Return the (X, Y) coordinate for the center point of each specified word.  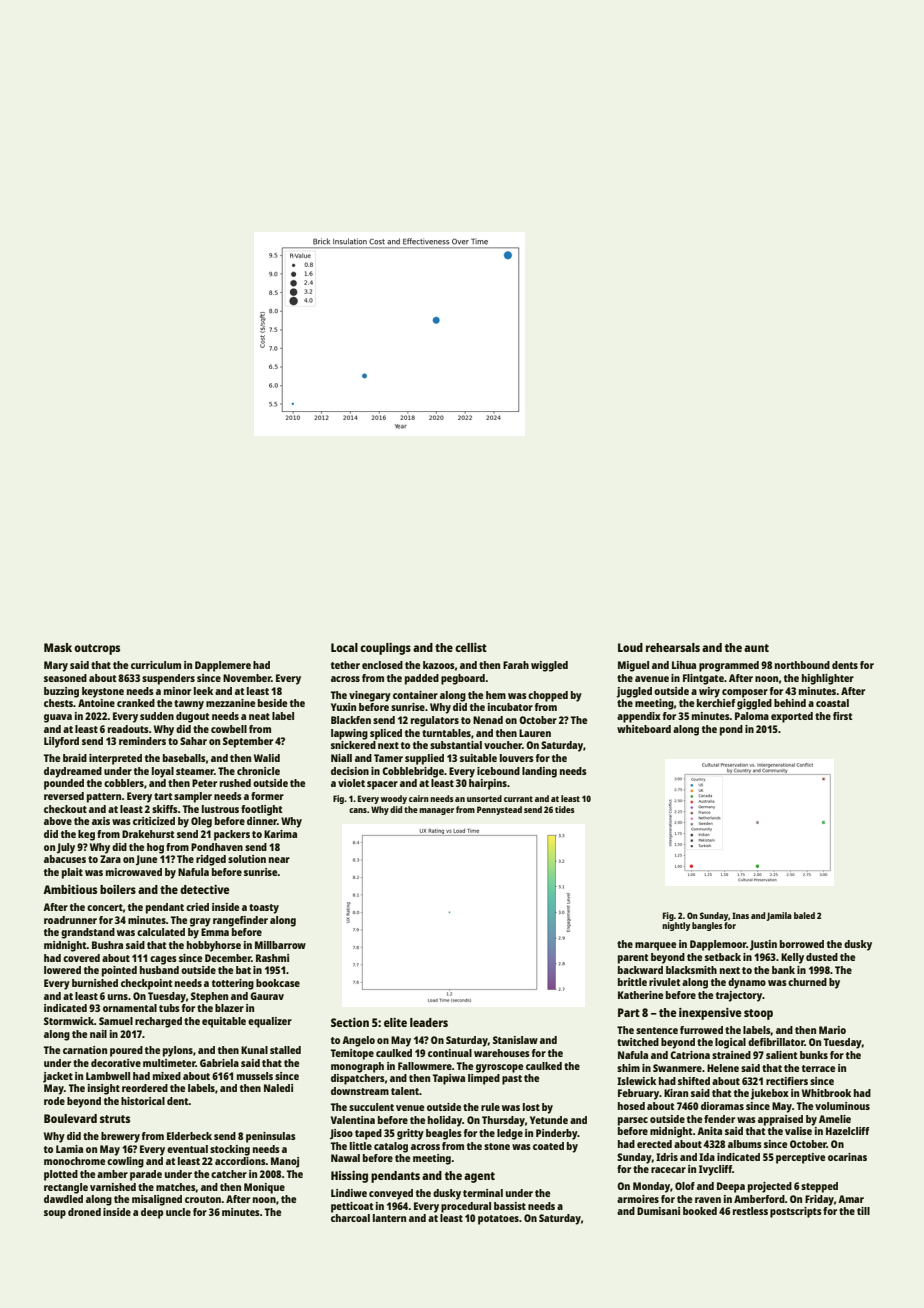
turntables (446, 733)
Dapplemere (223, 666)
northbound (802, 665)
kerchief (716, 703)
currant (518, 799)
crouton (203, 1199)
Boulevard (70, 1118)
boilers (118, 889)
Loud (630, 647)
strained (731, 1055)
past (512, 1080)
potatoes (498, 1220)
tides (565, 809)
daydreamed (73, 772)
